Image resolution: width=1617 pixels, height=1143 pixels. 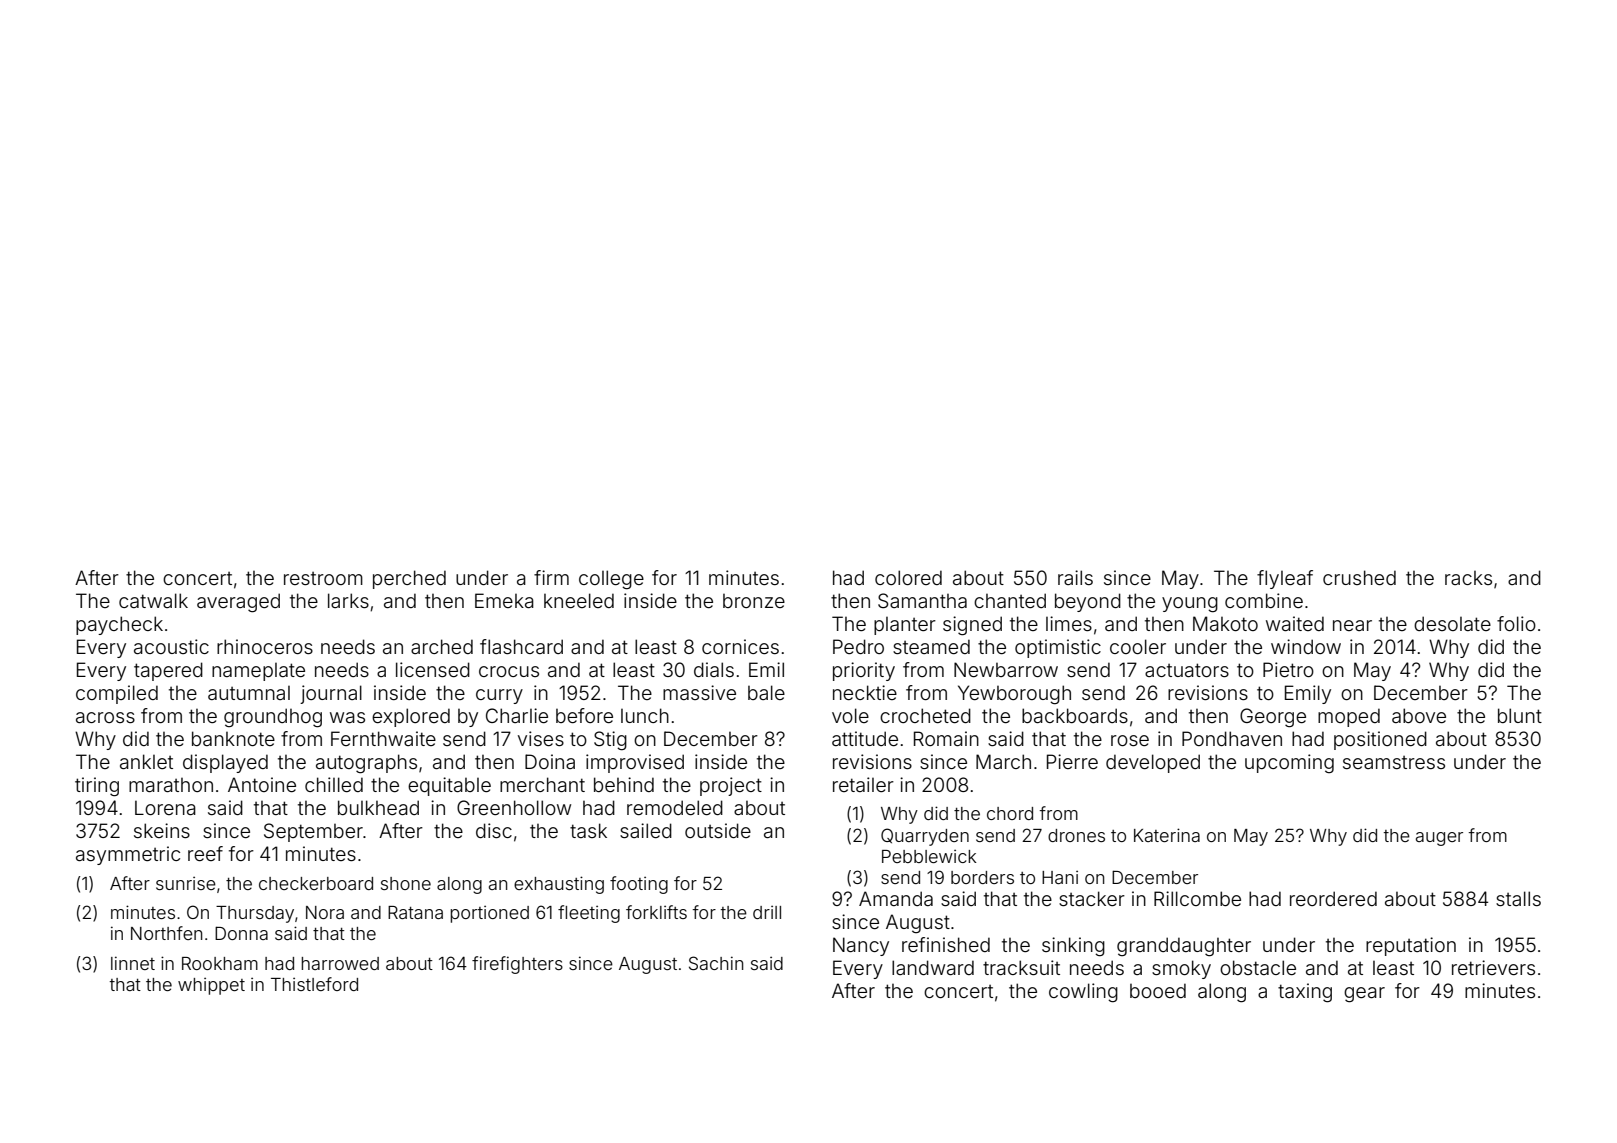 What do you see at coordinates (1184, 947) in the image?
I see `granddaughter` at bounding box center [1184, 947].
